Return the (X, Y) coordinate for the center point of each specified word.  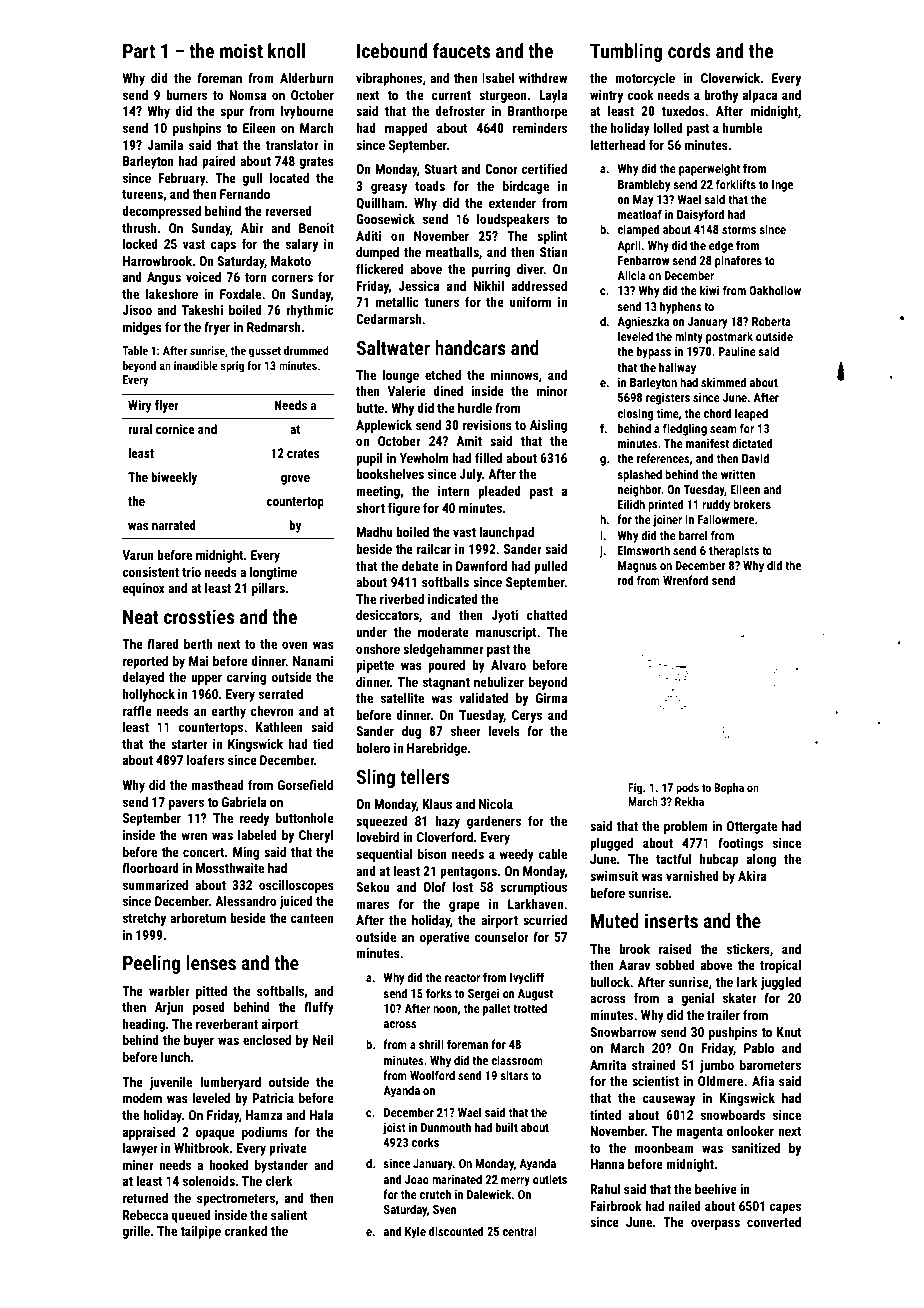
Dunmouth (446, 1127)
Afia (763, 1080)
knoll (286, 50)
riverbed (402, 599)
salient (289, 1215)
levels (504, 731)
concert (204, 852)
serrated (281, 694)
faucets (461, 50)
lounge (401, 376)
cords (689, 50)
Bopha (729, 789)
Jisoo (137, 310)
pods (687, 789)
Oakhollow (775, 290)
